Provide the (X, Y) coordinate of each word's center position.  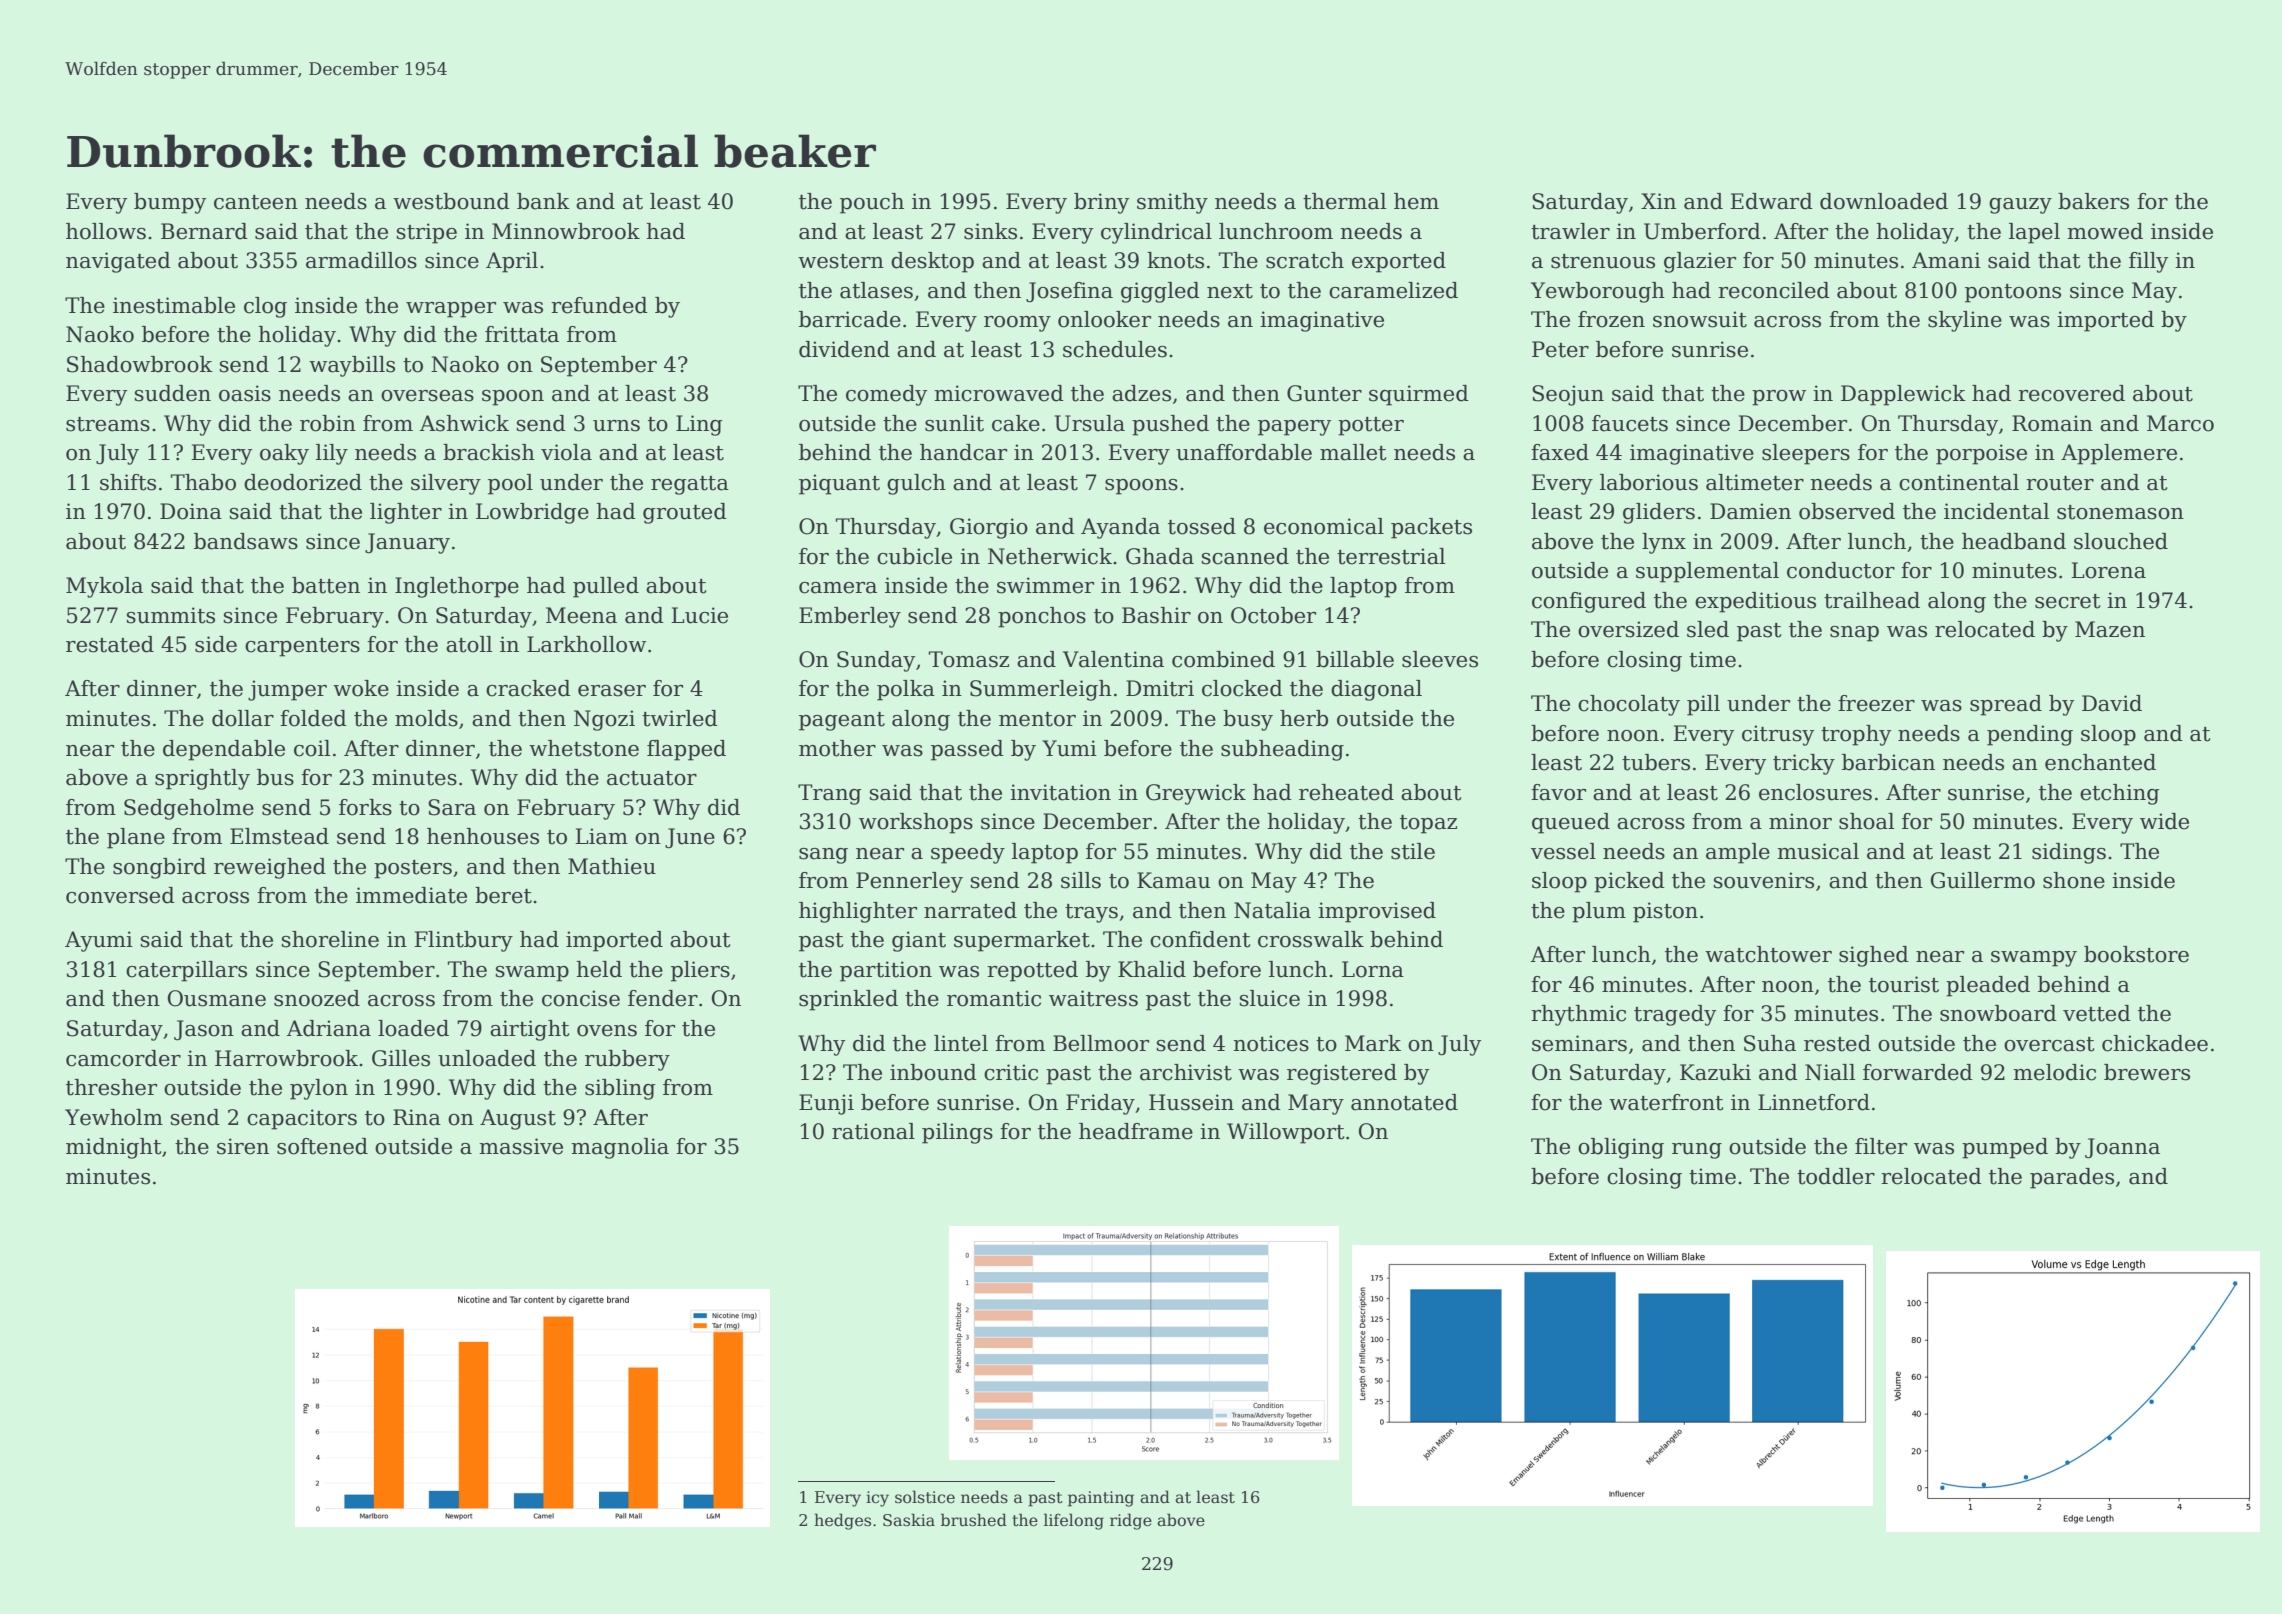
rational (873, 1131)
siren (243, 1146)
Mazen (2110, 629)
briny (1101, 203)
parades (2072, 1178)
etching (2120, 794)
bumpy (170, 203)
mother (837, 748)
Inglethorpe (457, 587)
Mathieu (612, 866)
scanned (1245, 556)
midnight (113, 1148)
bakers (2093, 201)
